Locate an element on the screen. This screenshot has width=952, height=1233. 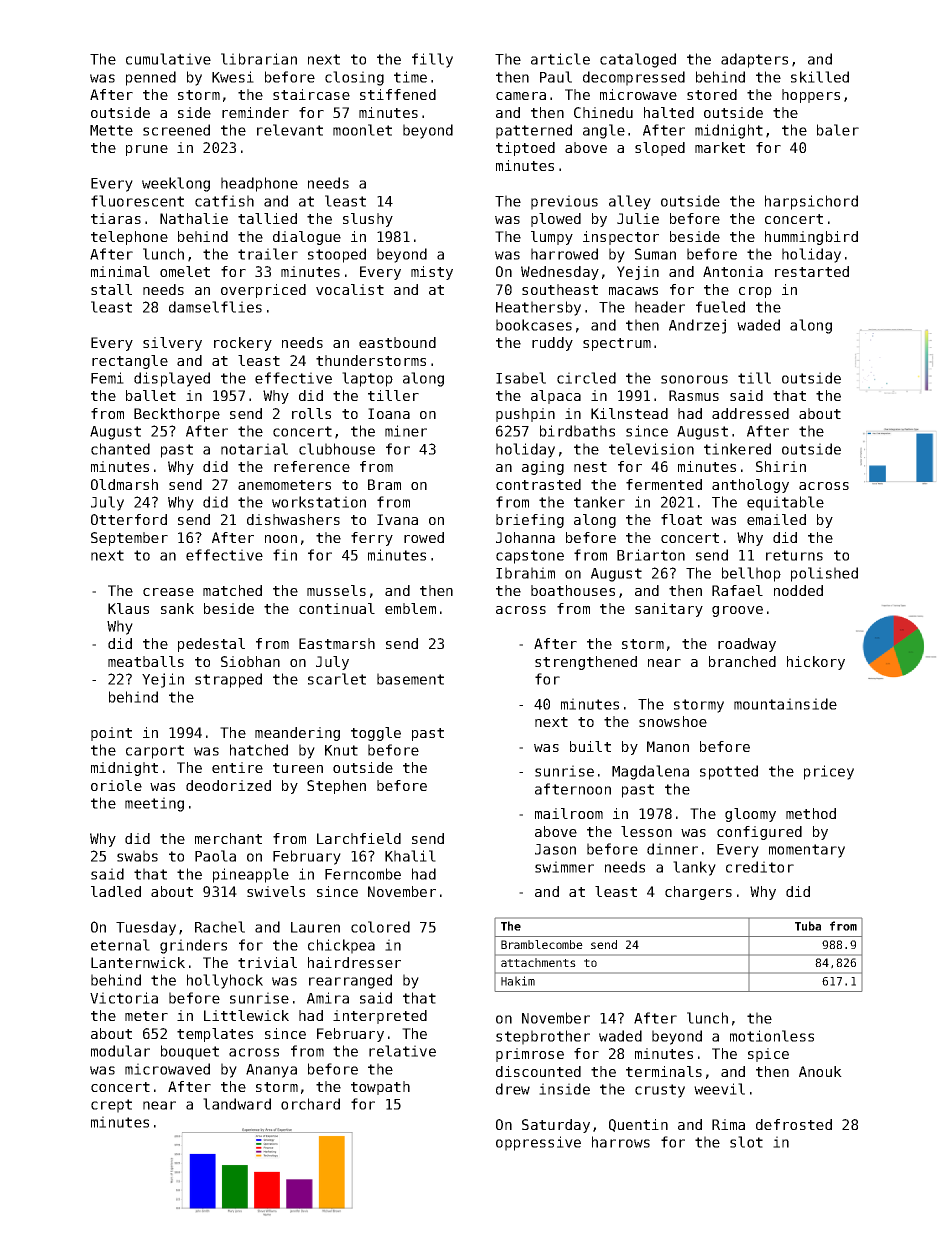
nodded is located at coordinates (798, 590).
